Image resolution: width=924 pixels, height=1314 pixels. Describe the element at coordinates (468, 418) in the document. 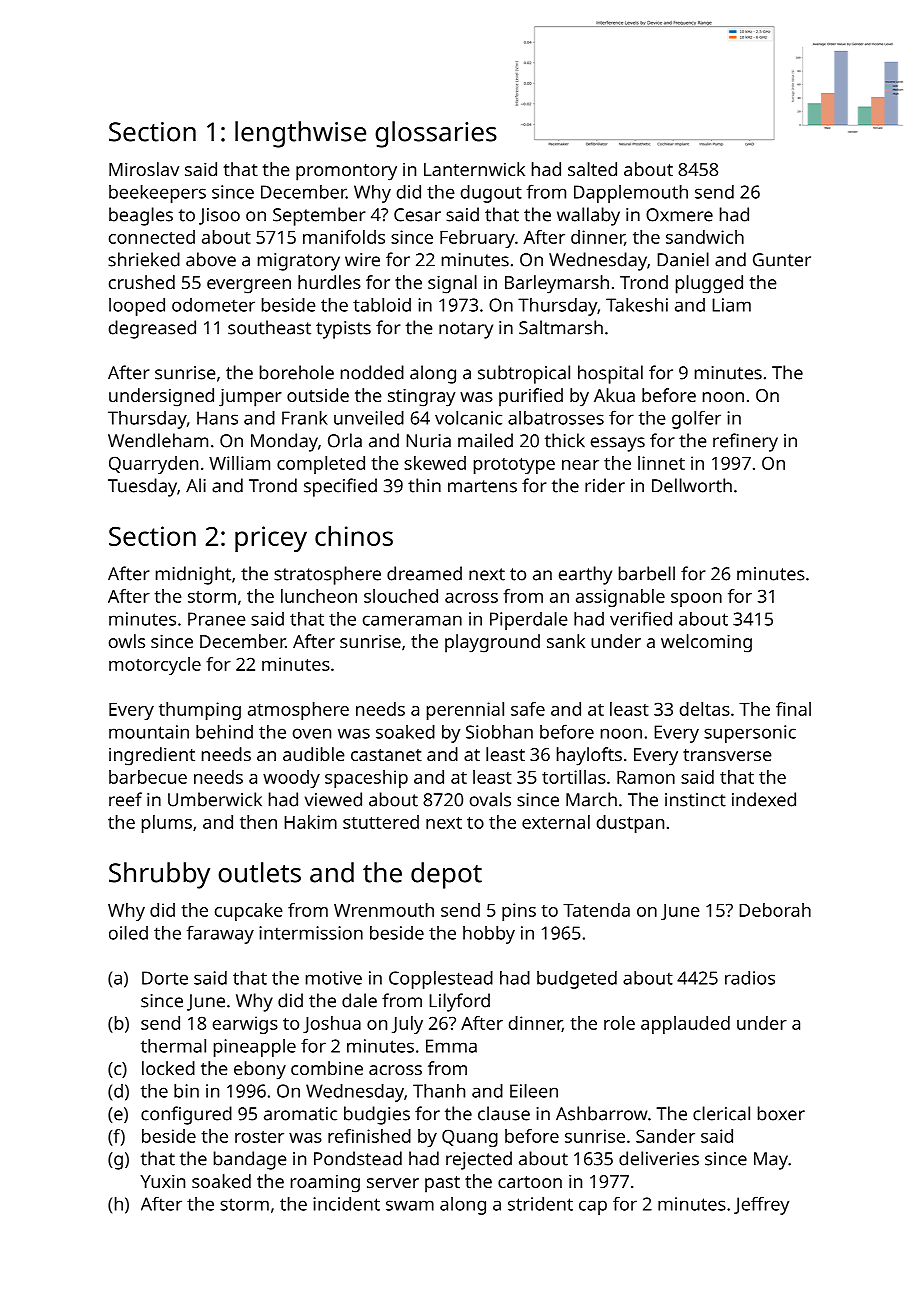

I see `volcanic` at that location.
